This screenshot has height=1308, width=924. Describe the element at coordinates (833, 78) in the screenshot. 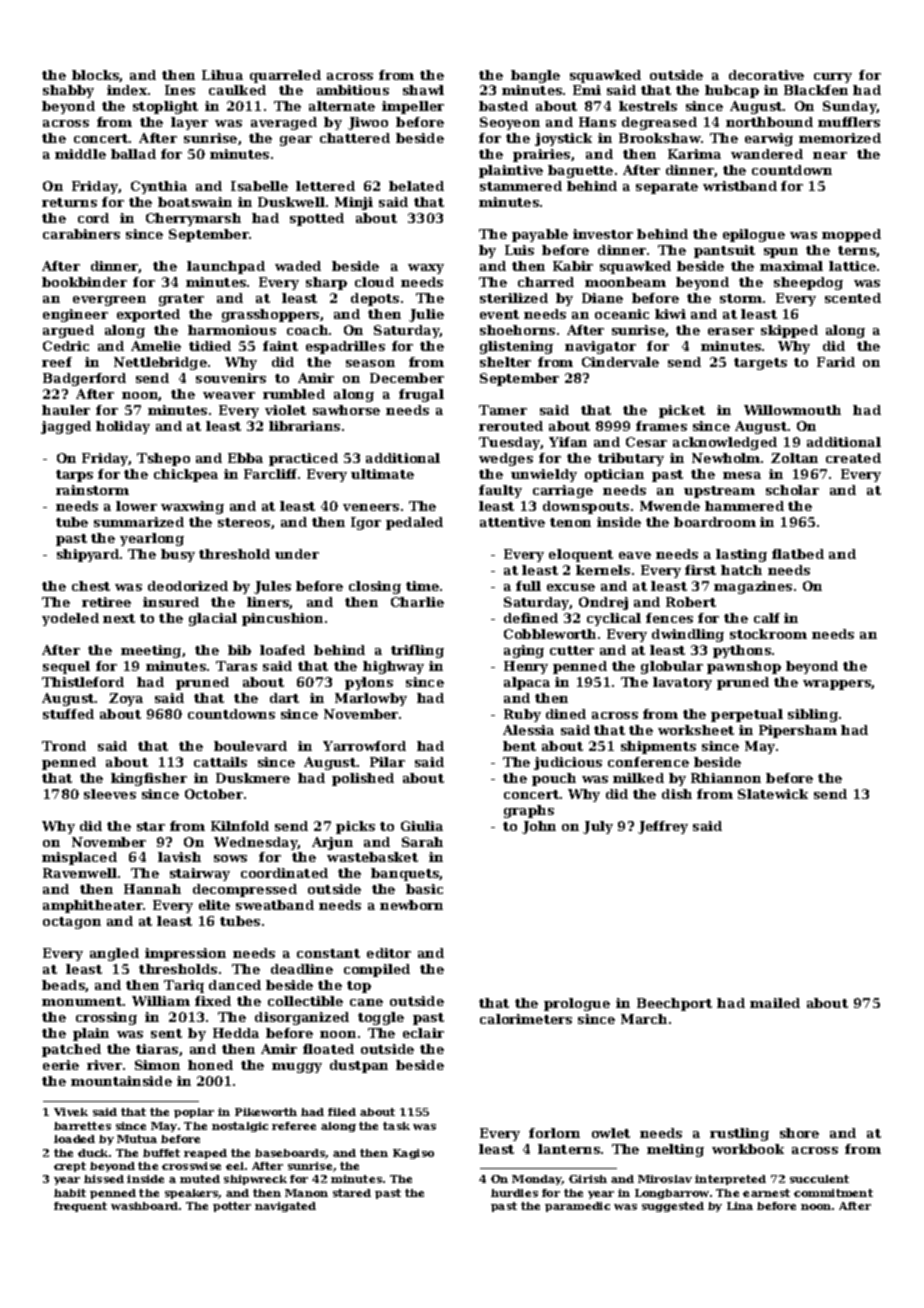

I see `curry` at that location.
